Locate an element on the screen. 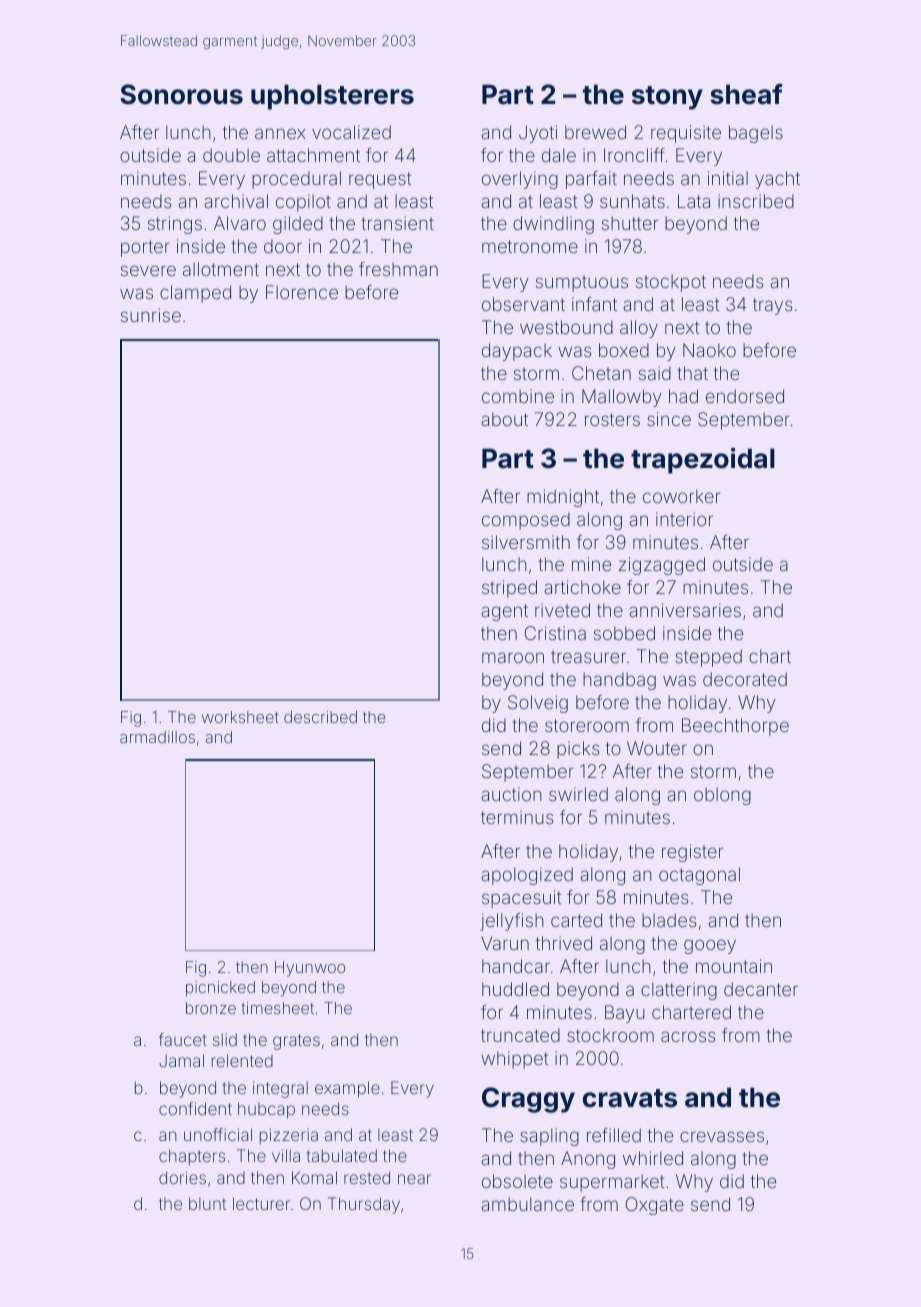  apologized is located at coordinates (527, 876).
